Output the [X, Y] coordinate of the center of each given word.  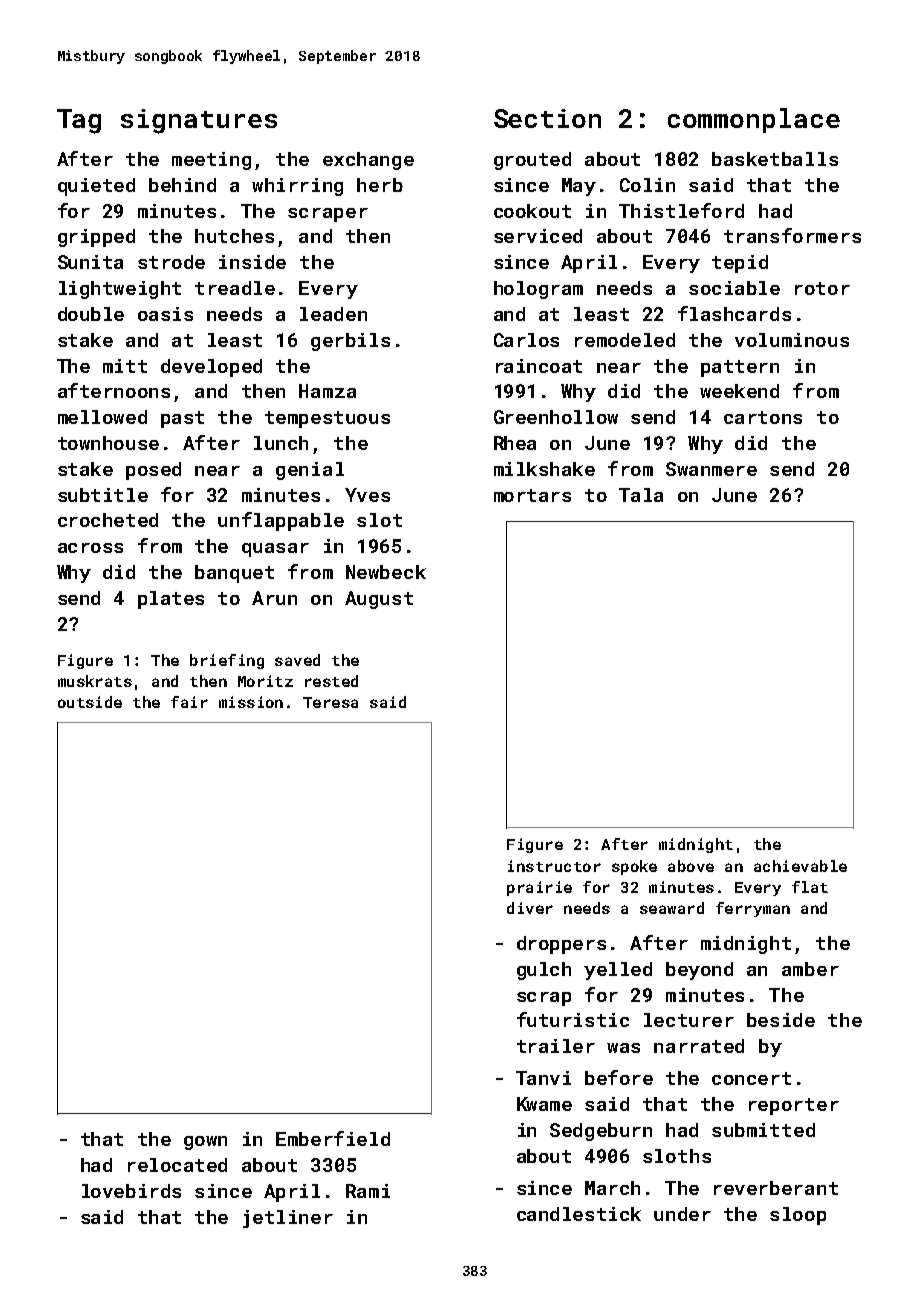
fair [189, 702]
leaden [333, 314]
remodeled [625, 340]
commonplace [754, 120]
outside [90, 702]
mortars [532, 495]
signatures [199, 121]
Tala [641, 495]
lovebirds [131, 1191]
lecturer [689, 1020]
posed [153, 471]
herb [380, 185]
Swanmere [711, 469]
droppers [561, 945]
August [379, 600]
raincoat [539, 366]
